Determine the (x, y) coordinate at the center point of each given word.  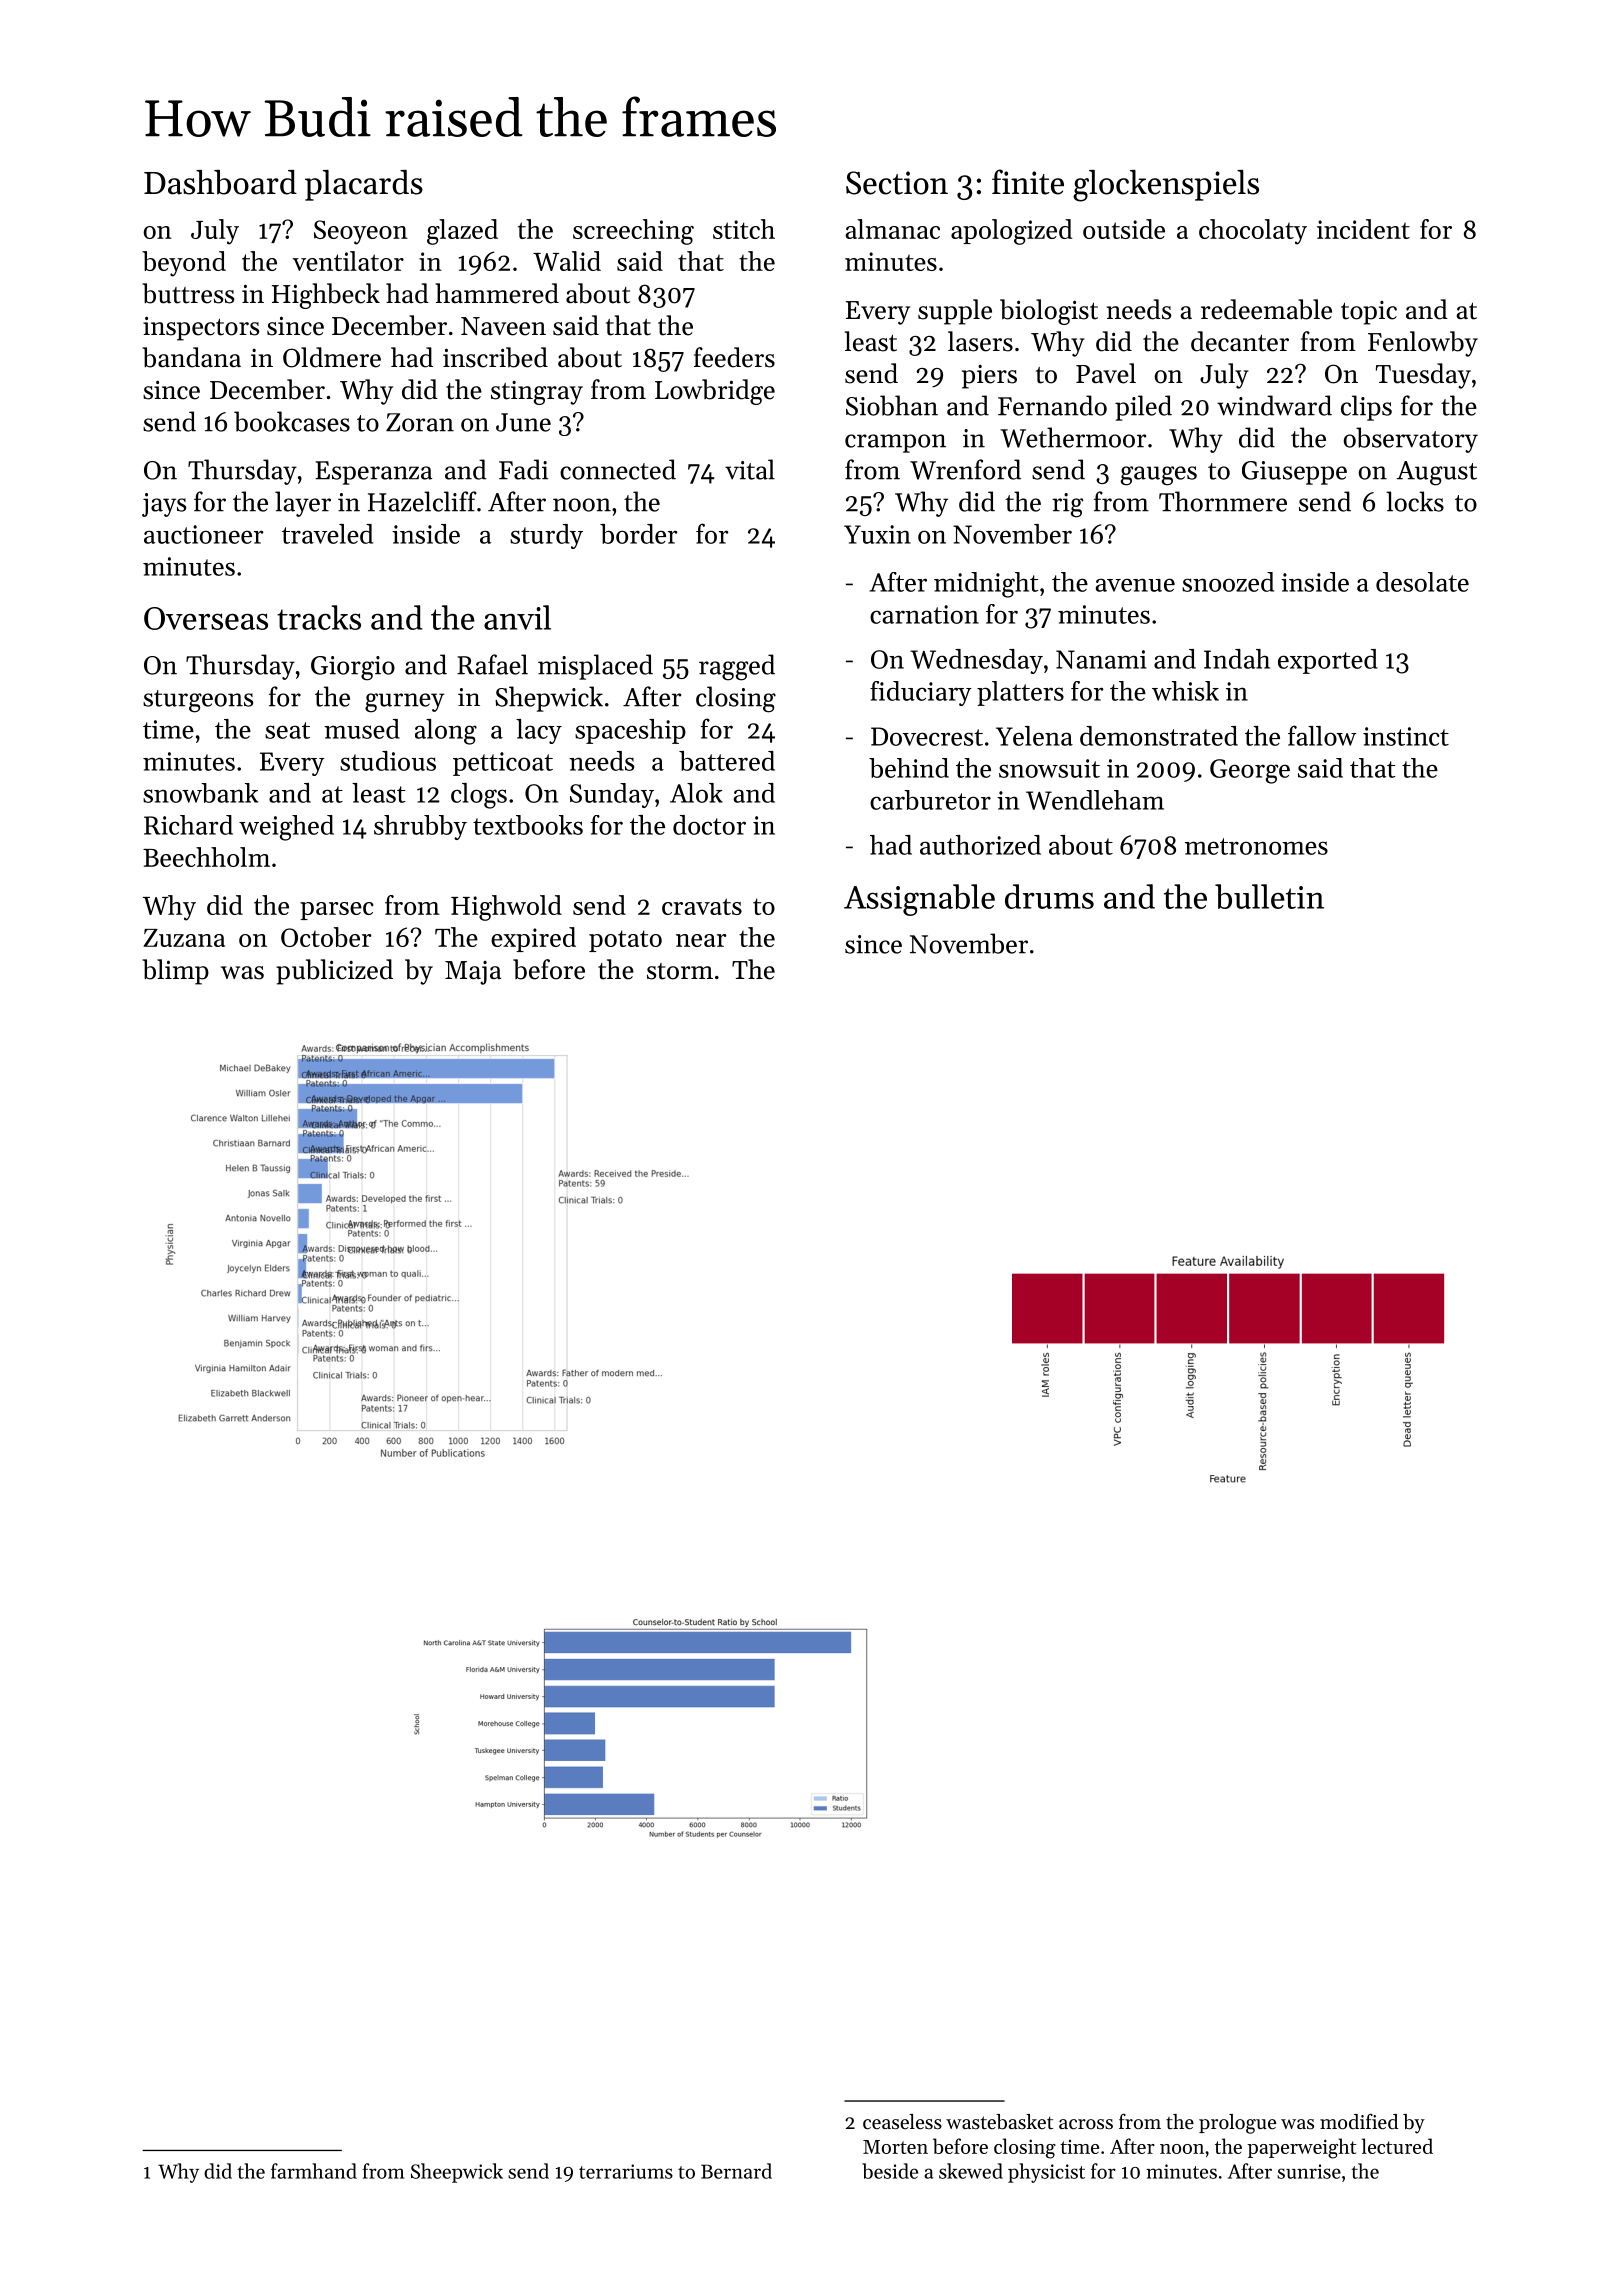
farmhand (314, 2171)
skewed (971, 2171)
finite (1028, 182)
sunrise (1309, 2171)
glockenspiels (1166, 186)
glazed (462, 232)
